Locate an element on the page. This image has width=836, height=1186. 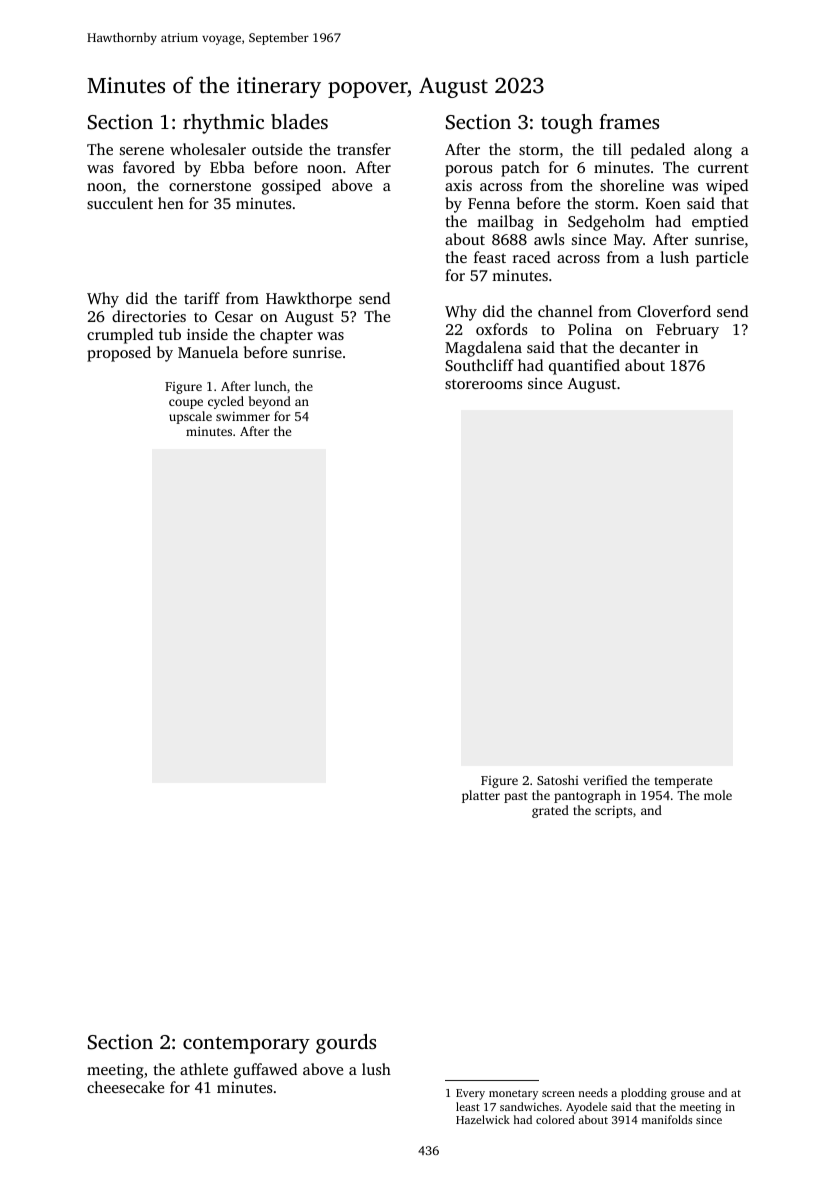
cheesecake is located at coordinates (125, 1087).
